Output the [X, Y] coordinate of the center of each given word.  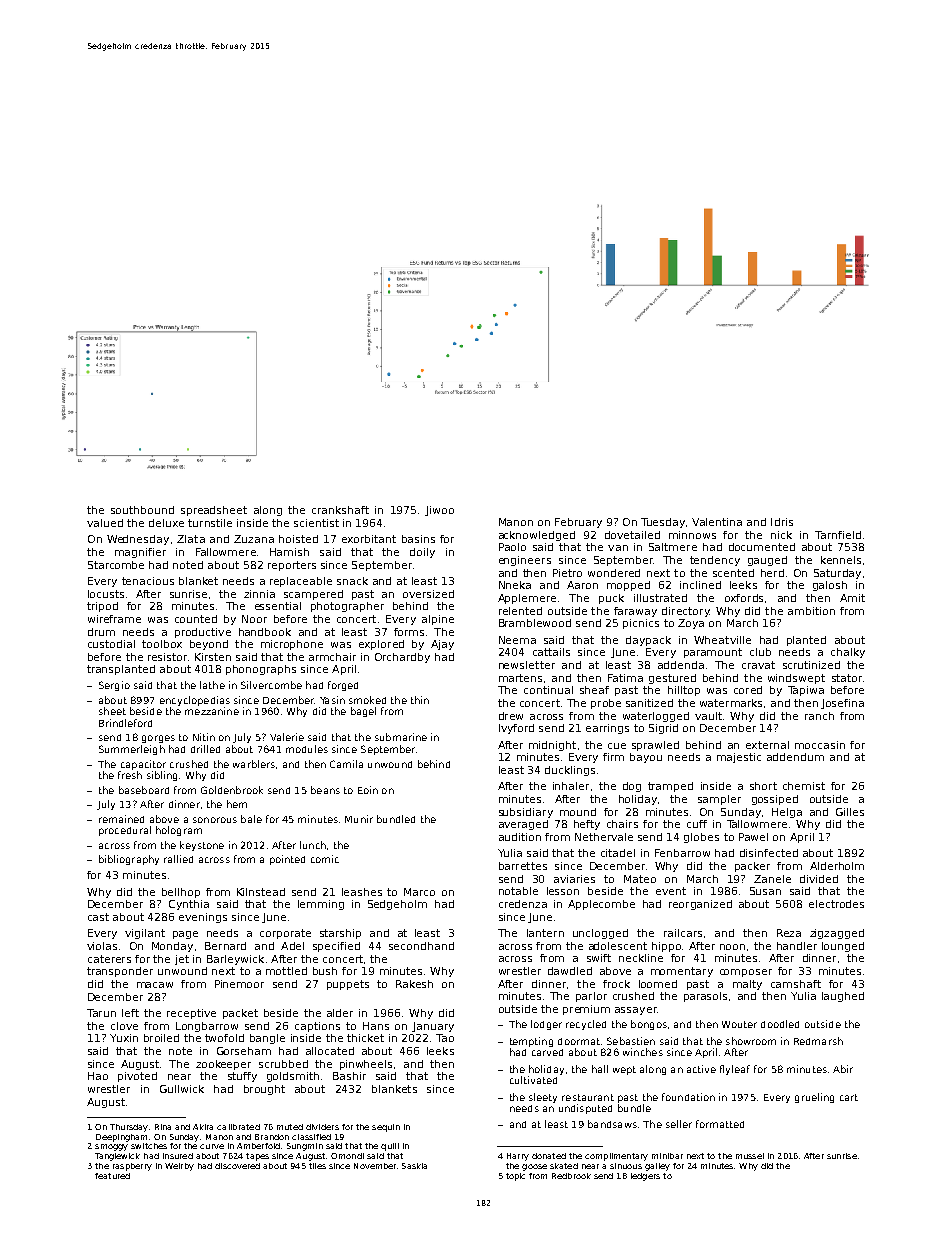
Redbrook [571, 1176]
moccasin [820, 745]
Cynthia [189, 905]
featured [112, 1176]
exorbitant [369, 539]
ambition [811, 611]
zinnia [259, 594]
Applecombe [601, 905]
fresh [130, 775]
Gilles [850, 812]
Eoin [368, 790]
